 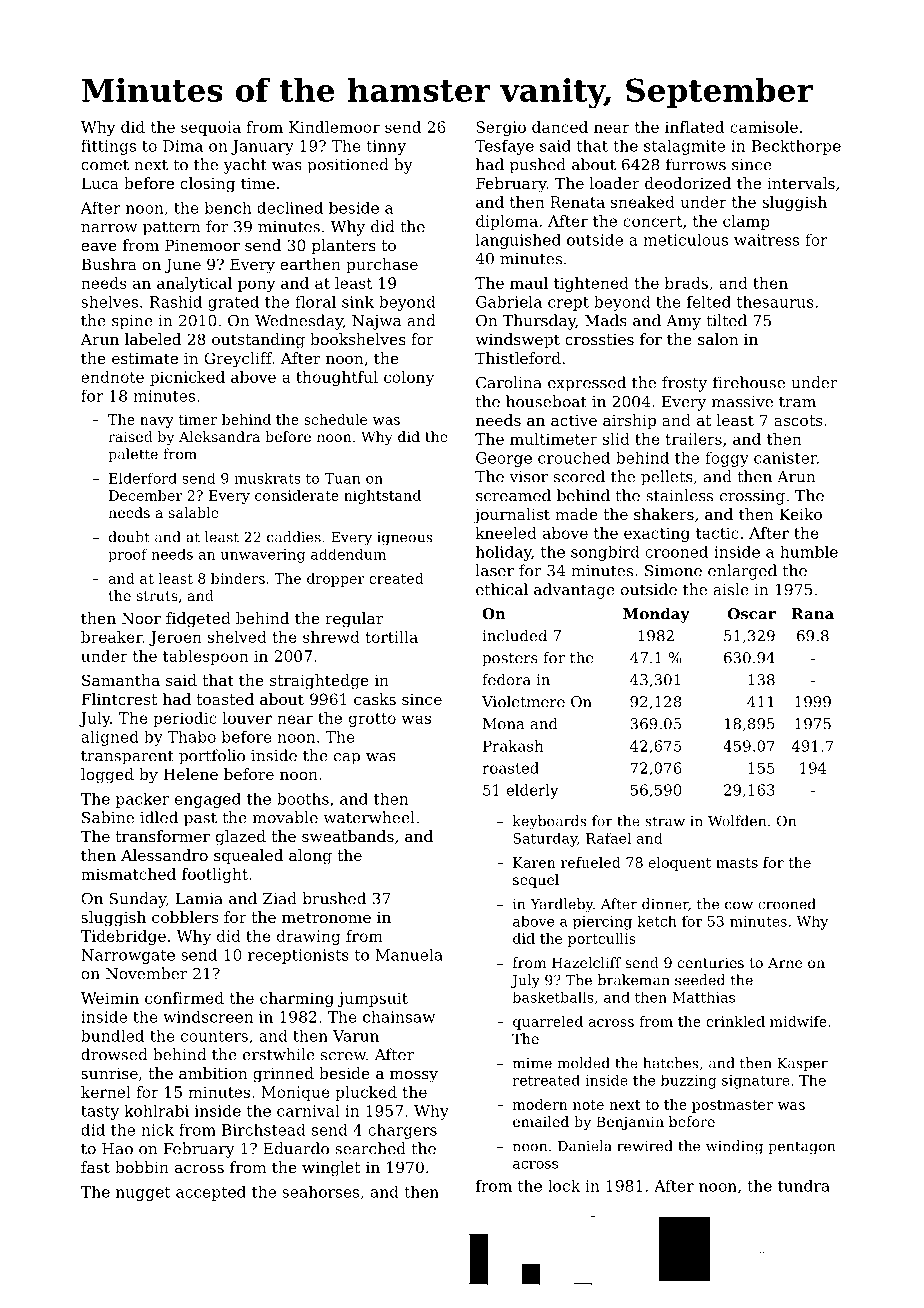 What do you see at coordinates (504, 459) in the page?
I see `George` at bounding box center [504, 459].
